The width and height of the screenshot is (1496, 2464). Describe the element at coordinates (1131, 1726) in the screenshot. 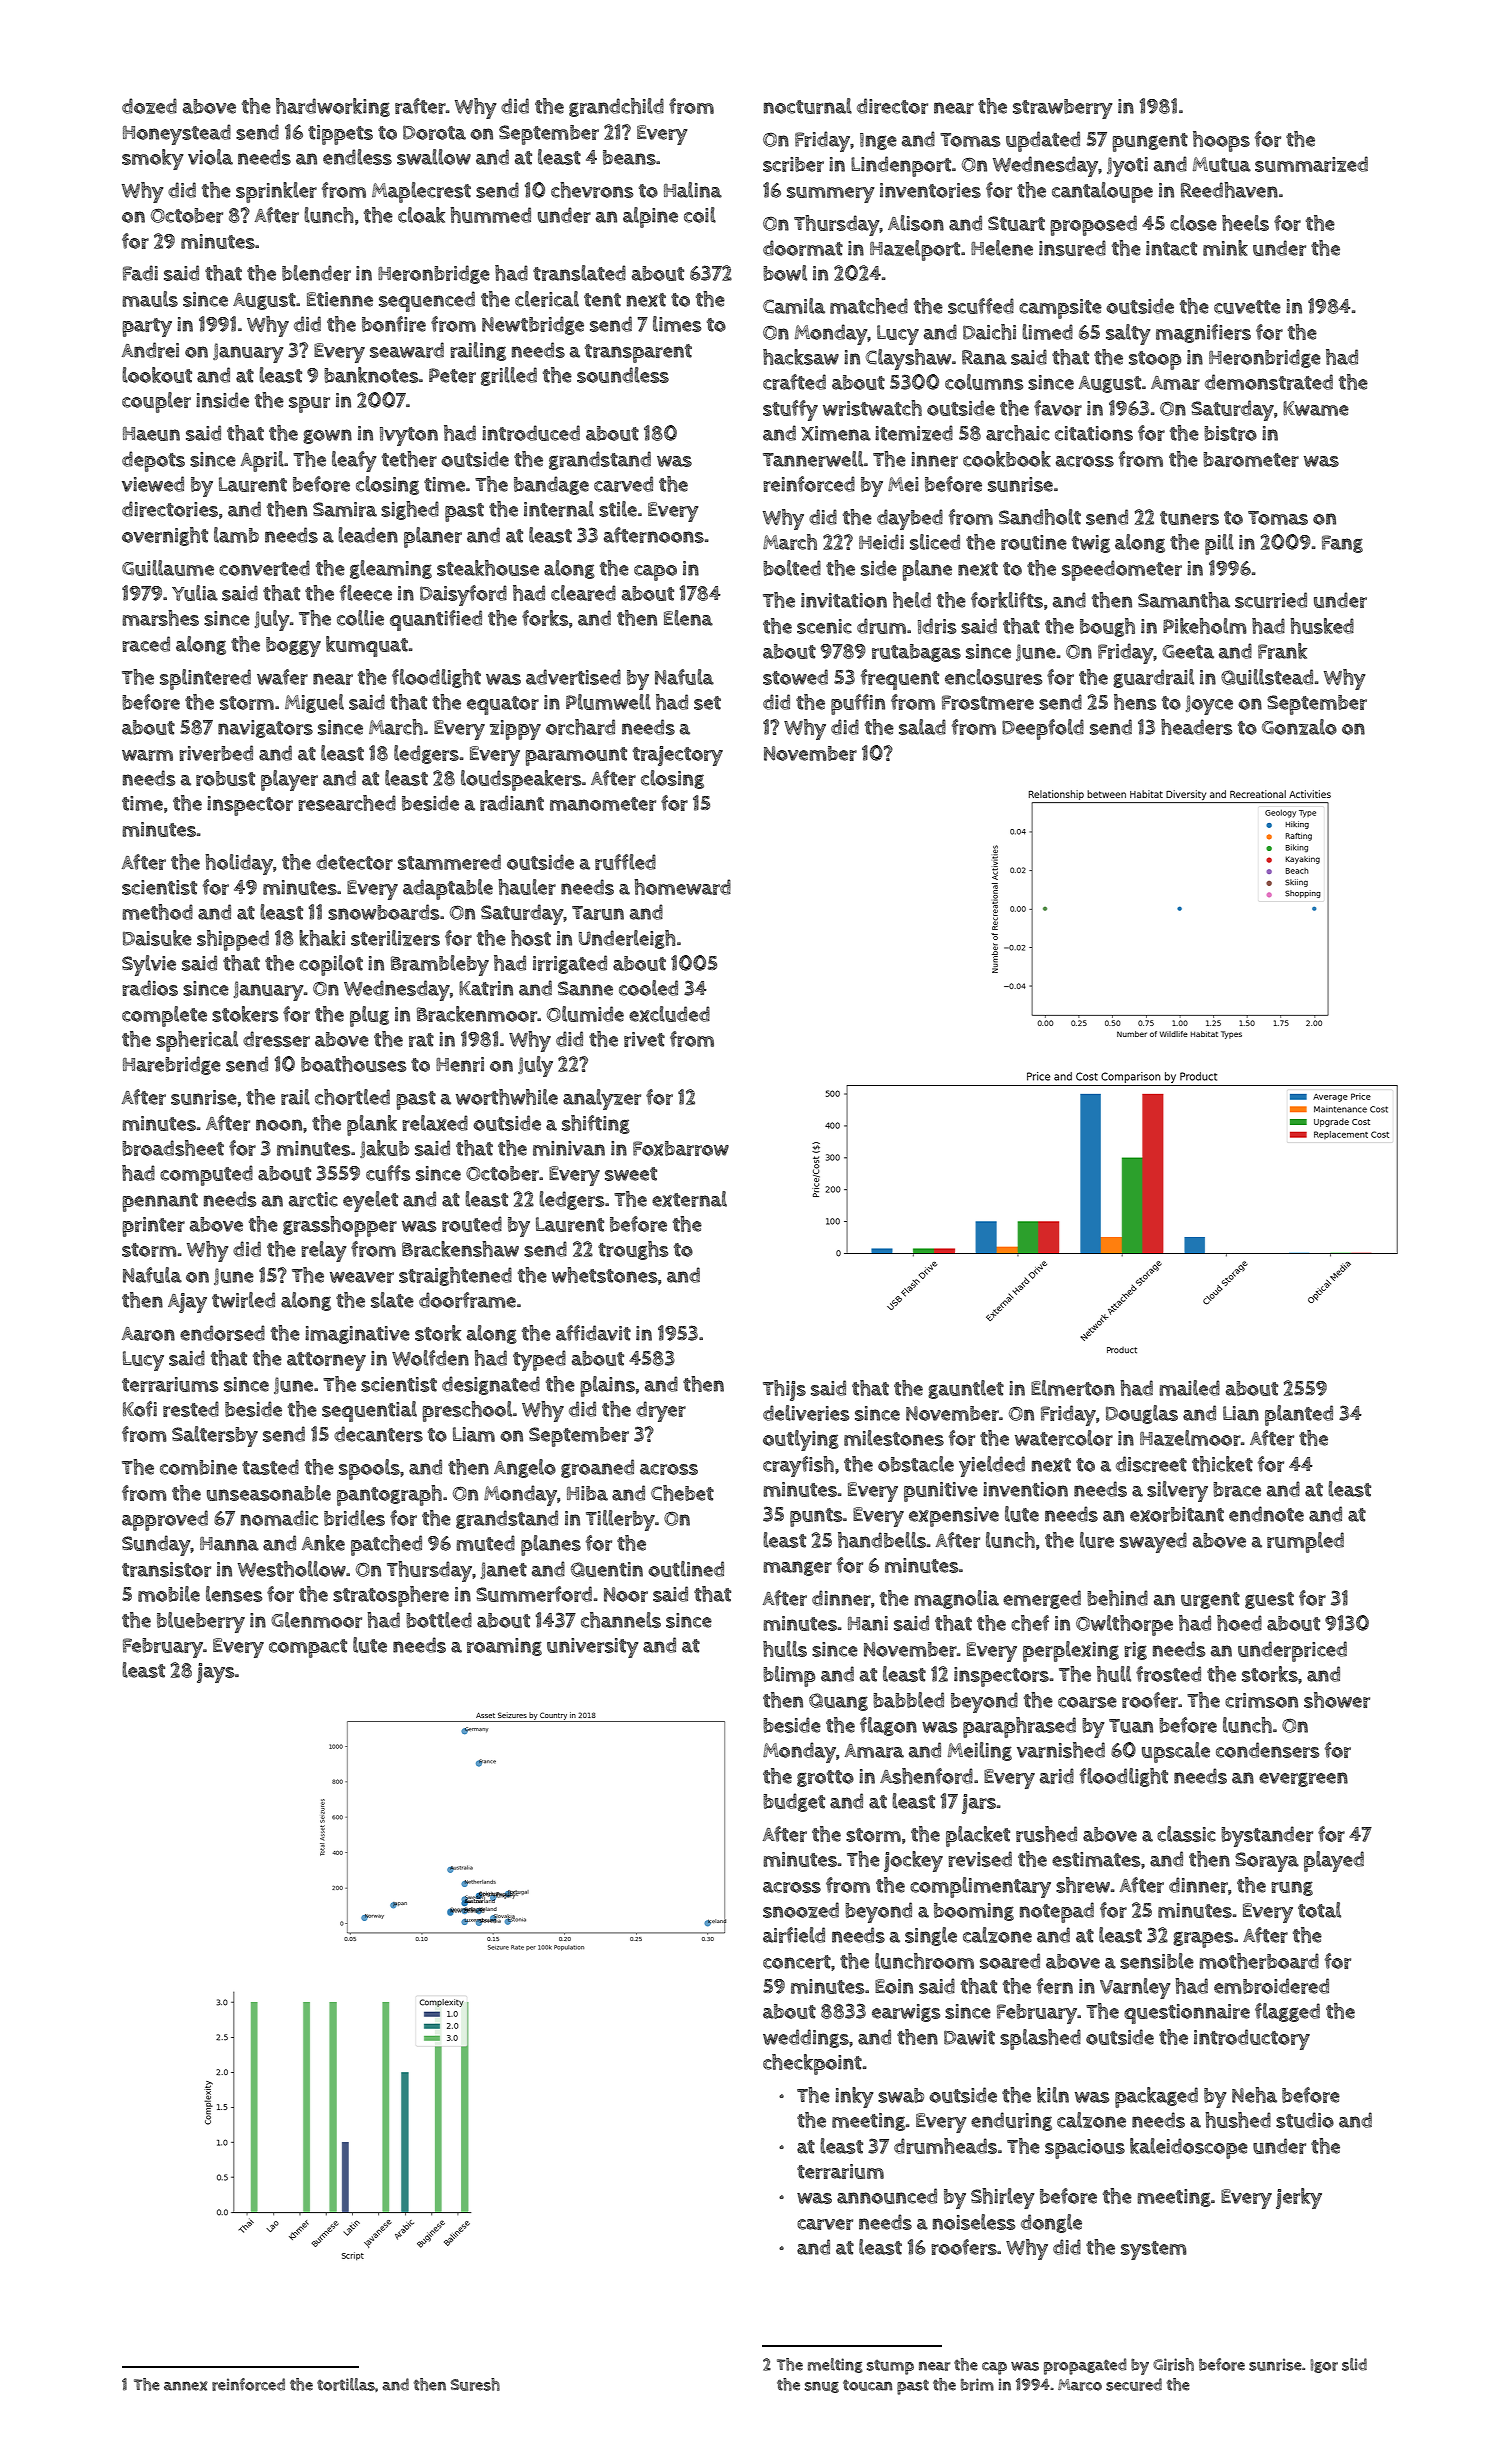

I see `Tuan` at that location.
